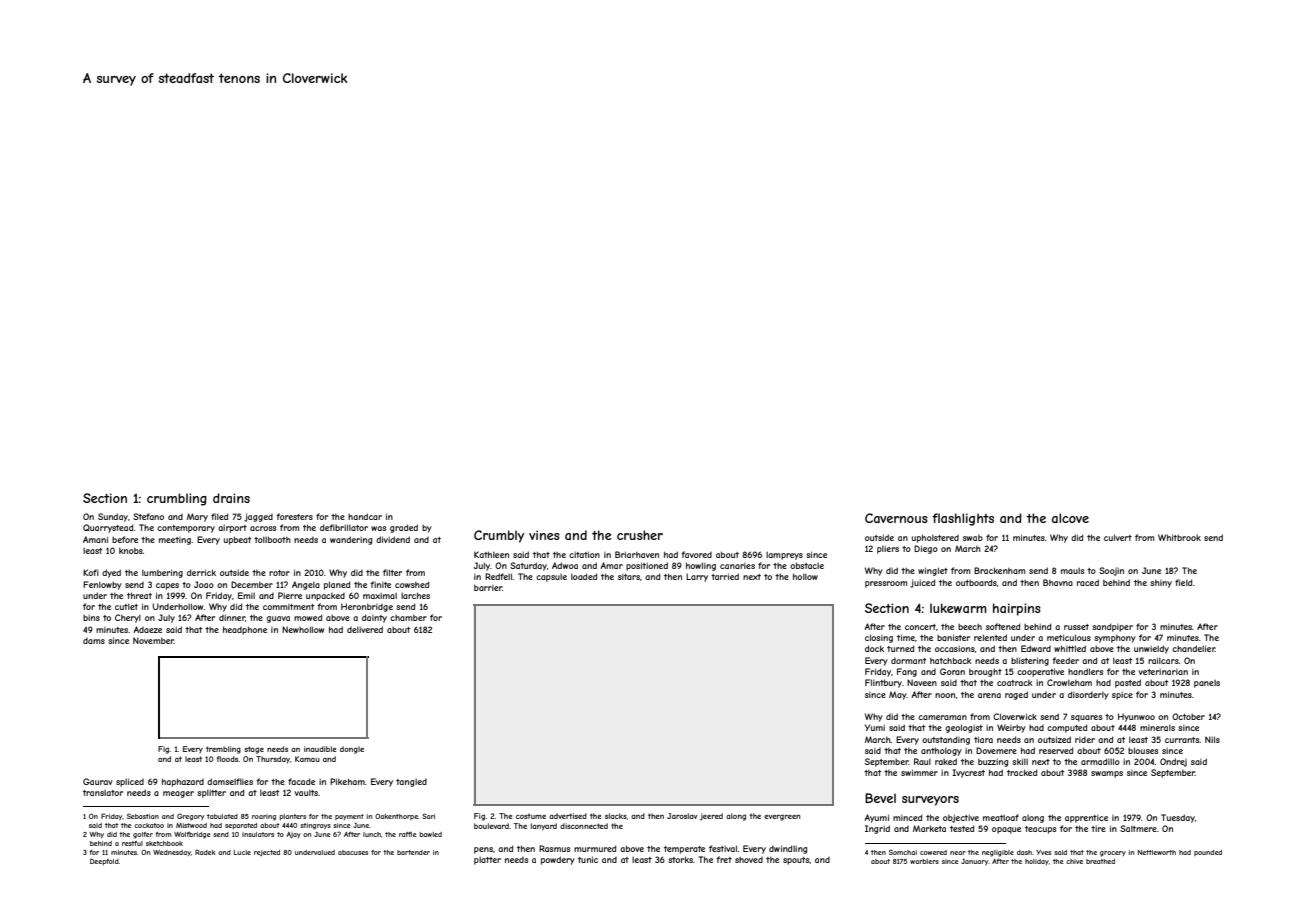 This screenshot has height=924, width=1308. Describe the element at coordinates (108, 528) in the screenshot. I see `Quarrystead` at that location.
